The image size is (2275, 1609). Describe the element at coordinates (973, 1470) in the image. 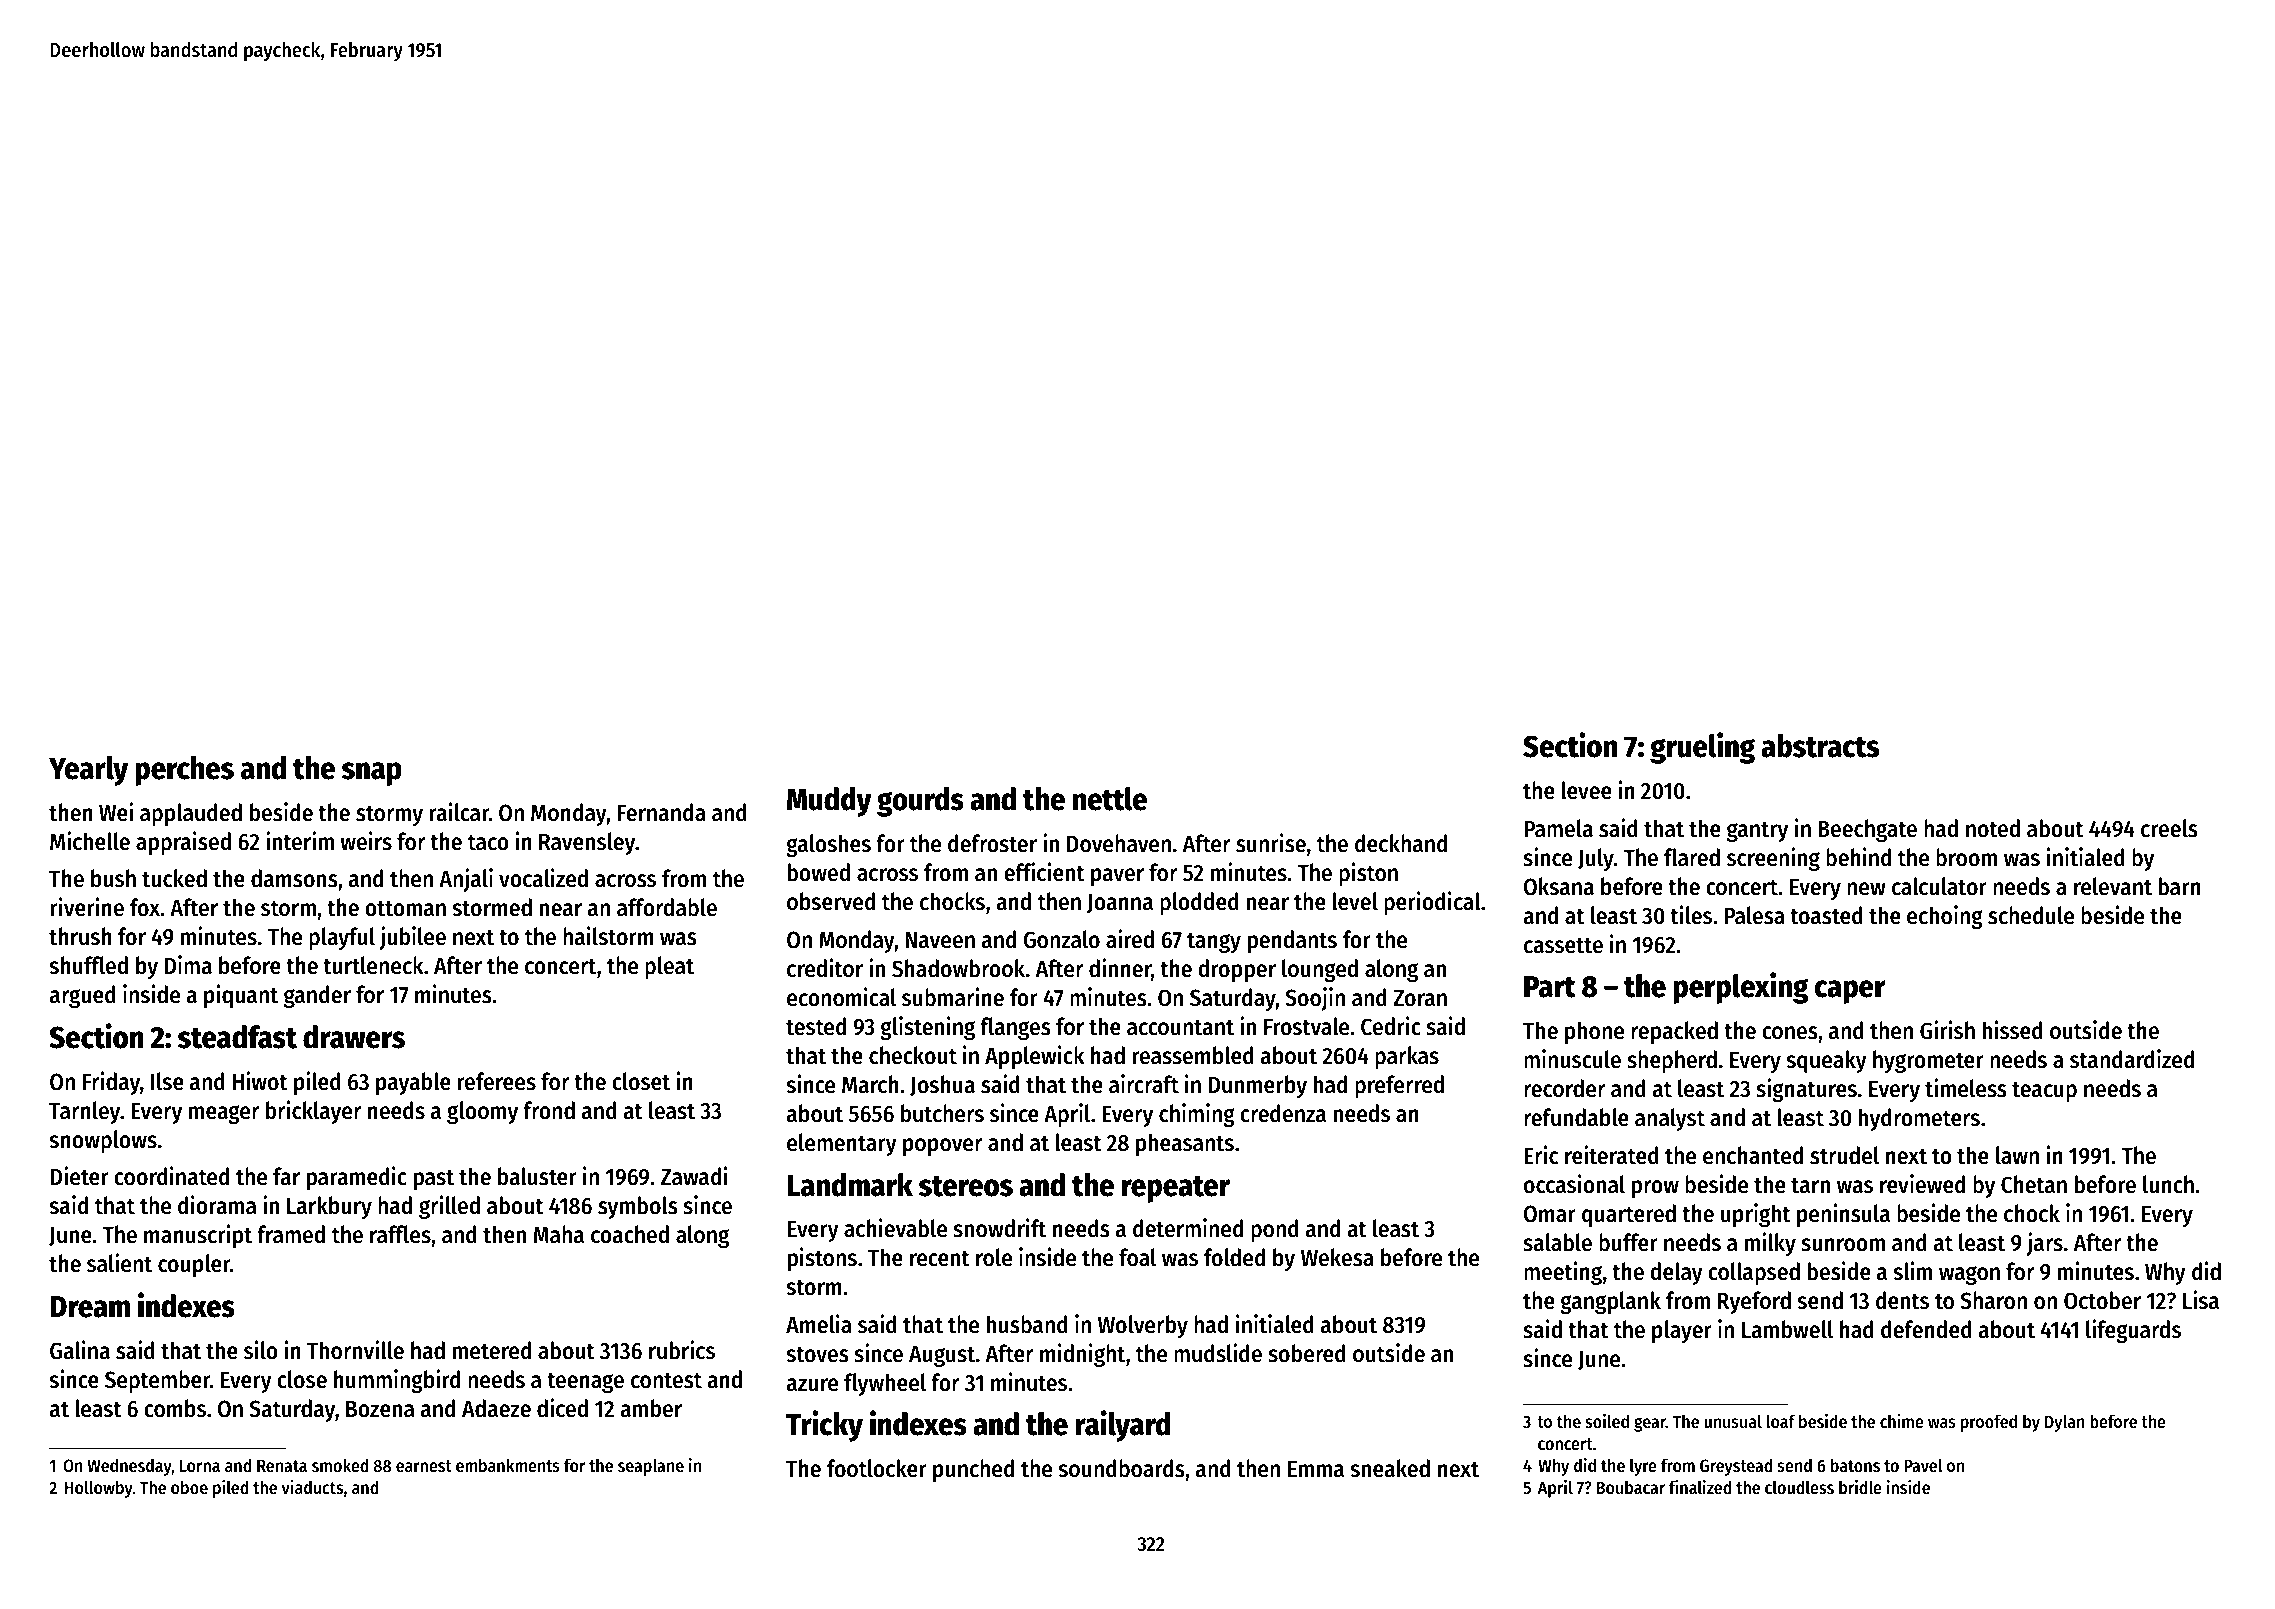

I see `punched` at that location.
